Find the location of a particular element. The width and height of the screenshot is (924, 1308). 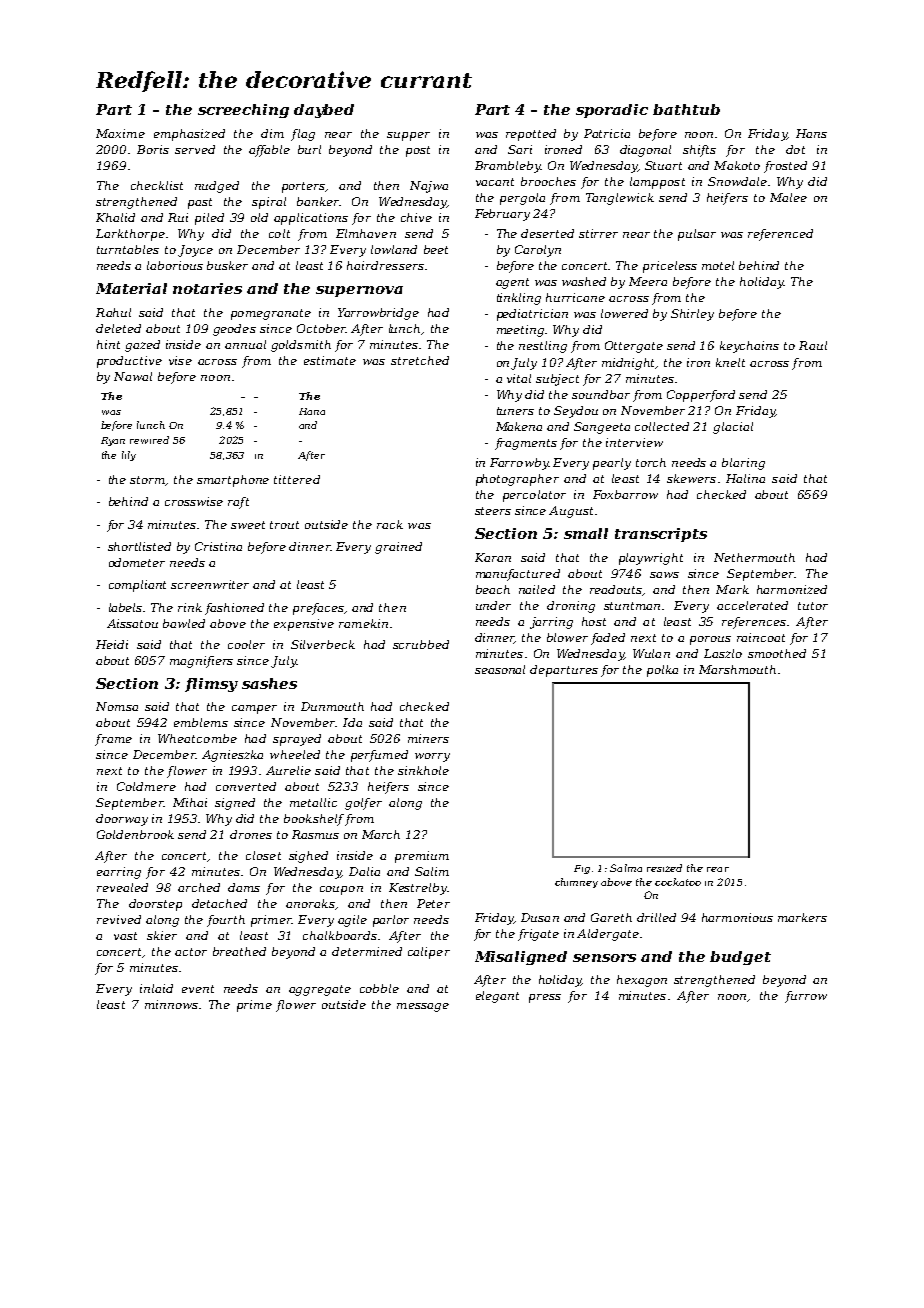

Fig is located at coordinates (582, 869).
